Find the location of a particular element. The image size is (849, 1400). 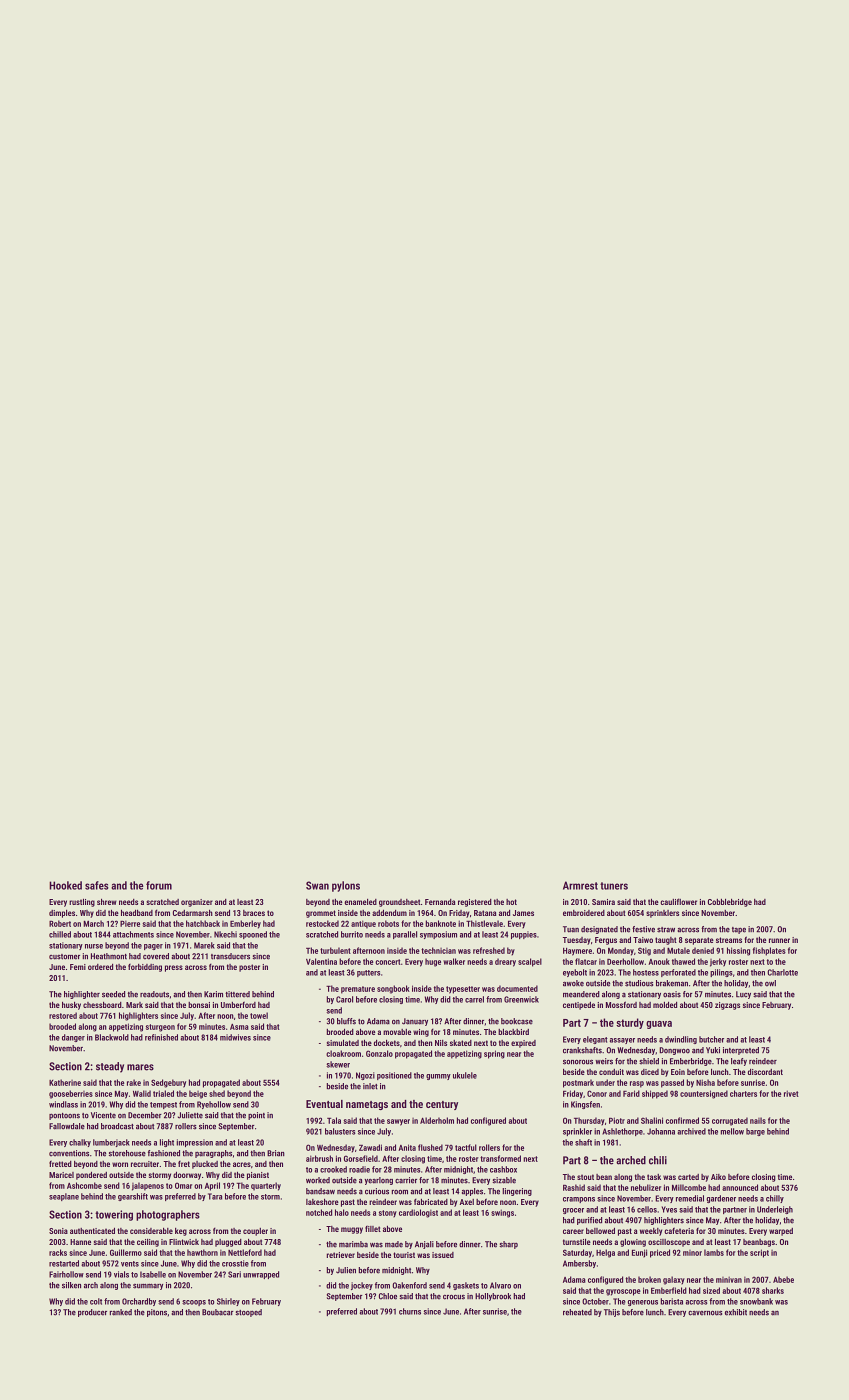

Alvaro is located at coordinates (500, 1285).
